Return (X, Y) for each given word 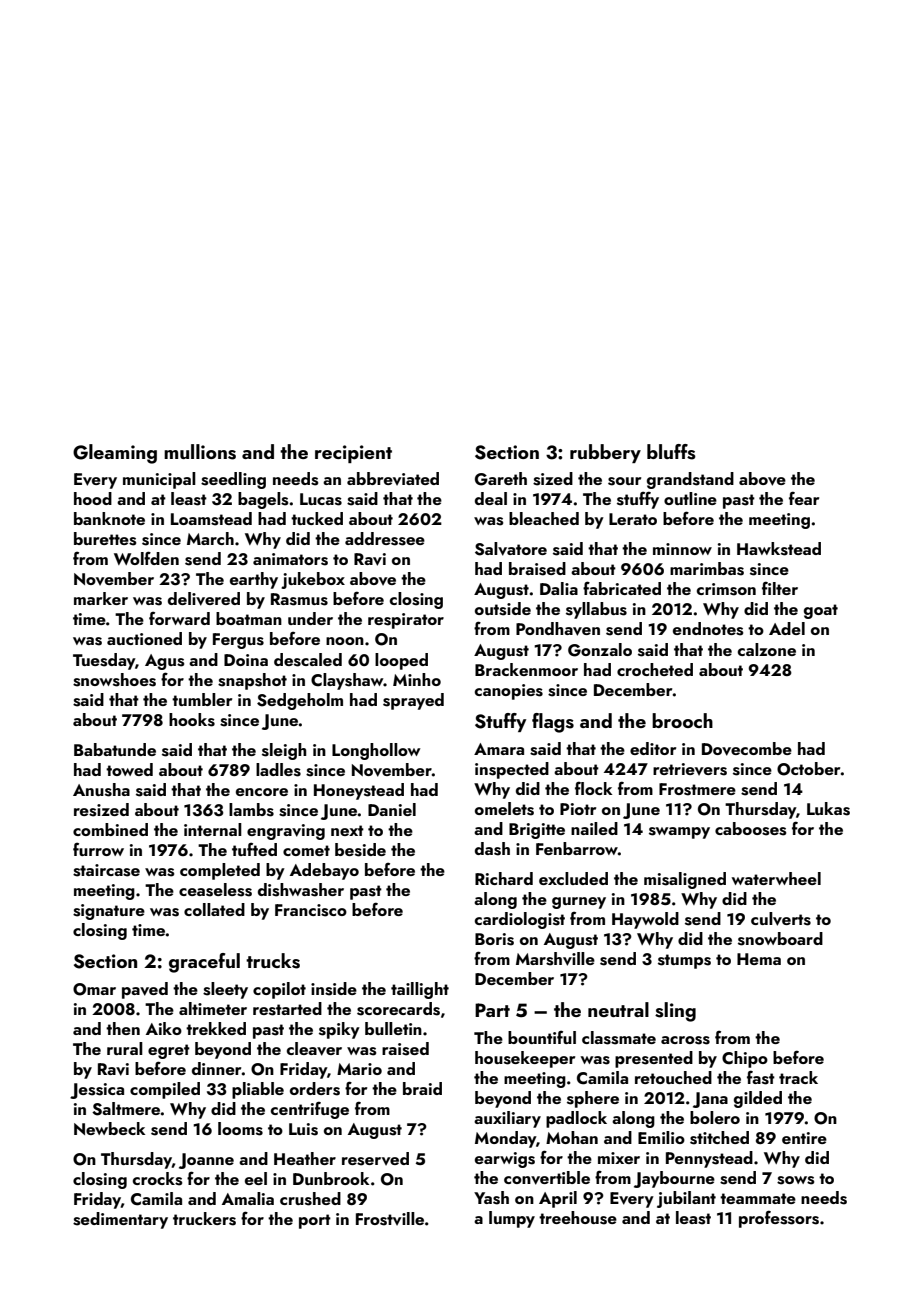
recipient (353, 454)
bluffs (671, 452)
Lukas (828, 809)
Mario (359, 1069)
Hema (759, 959)
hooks (192, 720)
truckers (204, 1219)
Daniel (392, 809)
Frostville (390, 1219)
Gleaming (115, 454)
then (123, 1028)
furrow (98, 849)
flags (553, 723)
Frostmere (697, 789)
